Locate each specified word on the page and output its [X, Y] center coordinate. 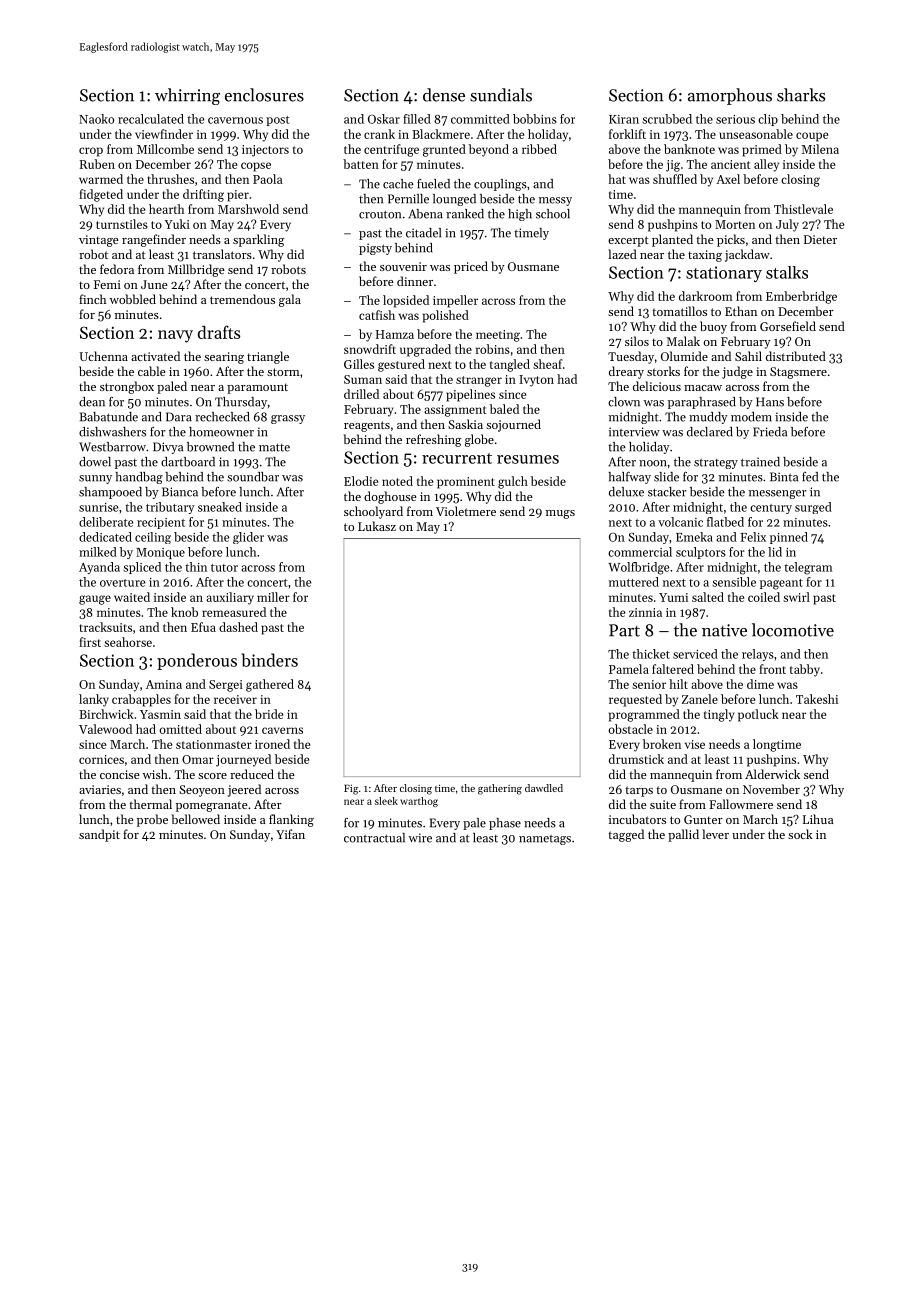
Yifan [290, 834]
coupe [812, 137]
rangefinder [154, 240]
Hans [770, 402]
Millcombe [165, 149]
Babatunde [109, 417]
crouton [380, 214]
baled [504, 409]
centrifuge [391, 150]
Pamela [629, 669]
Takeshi [817, 699]
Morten [735, 224]
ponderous [197, 661]
